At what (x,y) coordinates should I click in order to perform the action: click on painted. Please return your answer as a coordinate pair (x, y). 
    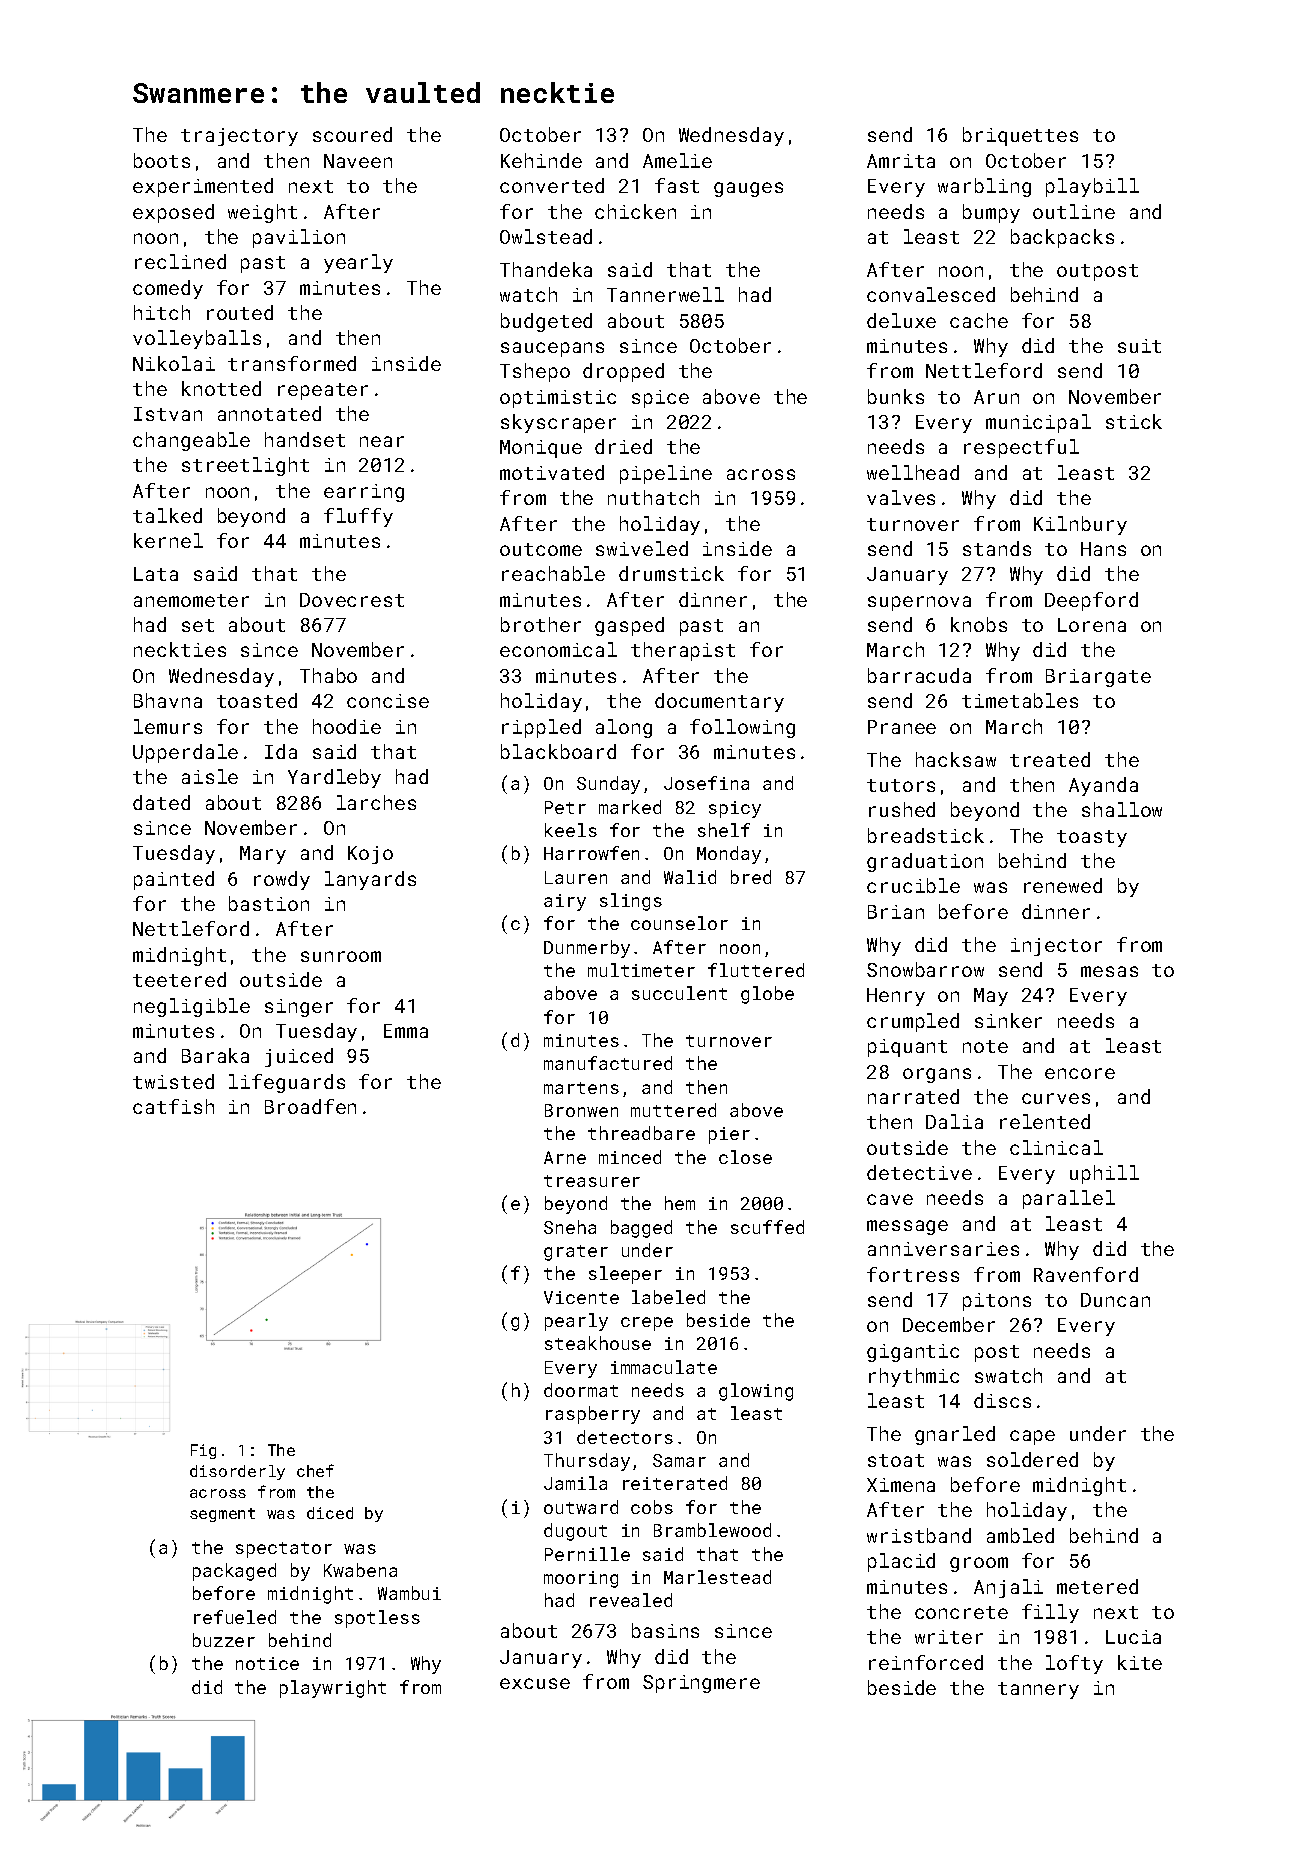
    Looking at the image, I should click on (174, 880).
